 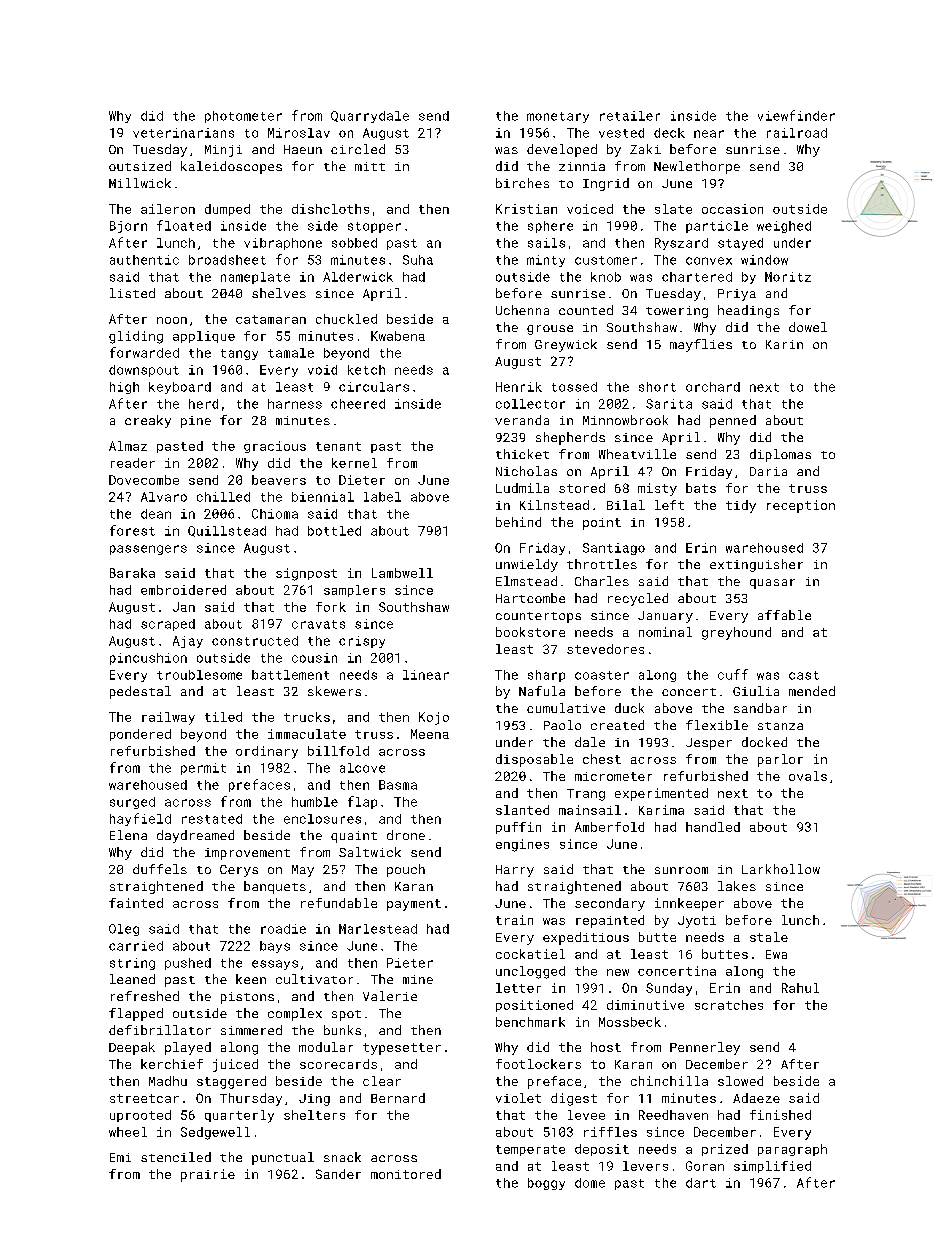 What do you see at coordinates (338, 1174) in the document?
I see `Sander` at bounding box center [338, 1174].
